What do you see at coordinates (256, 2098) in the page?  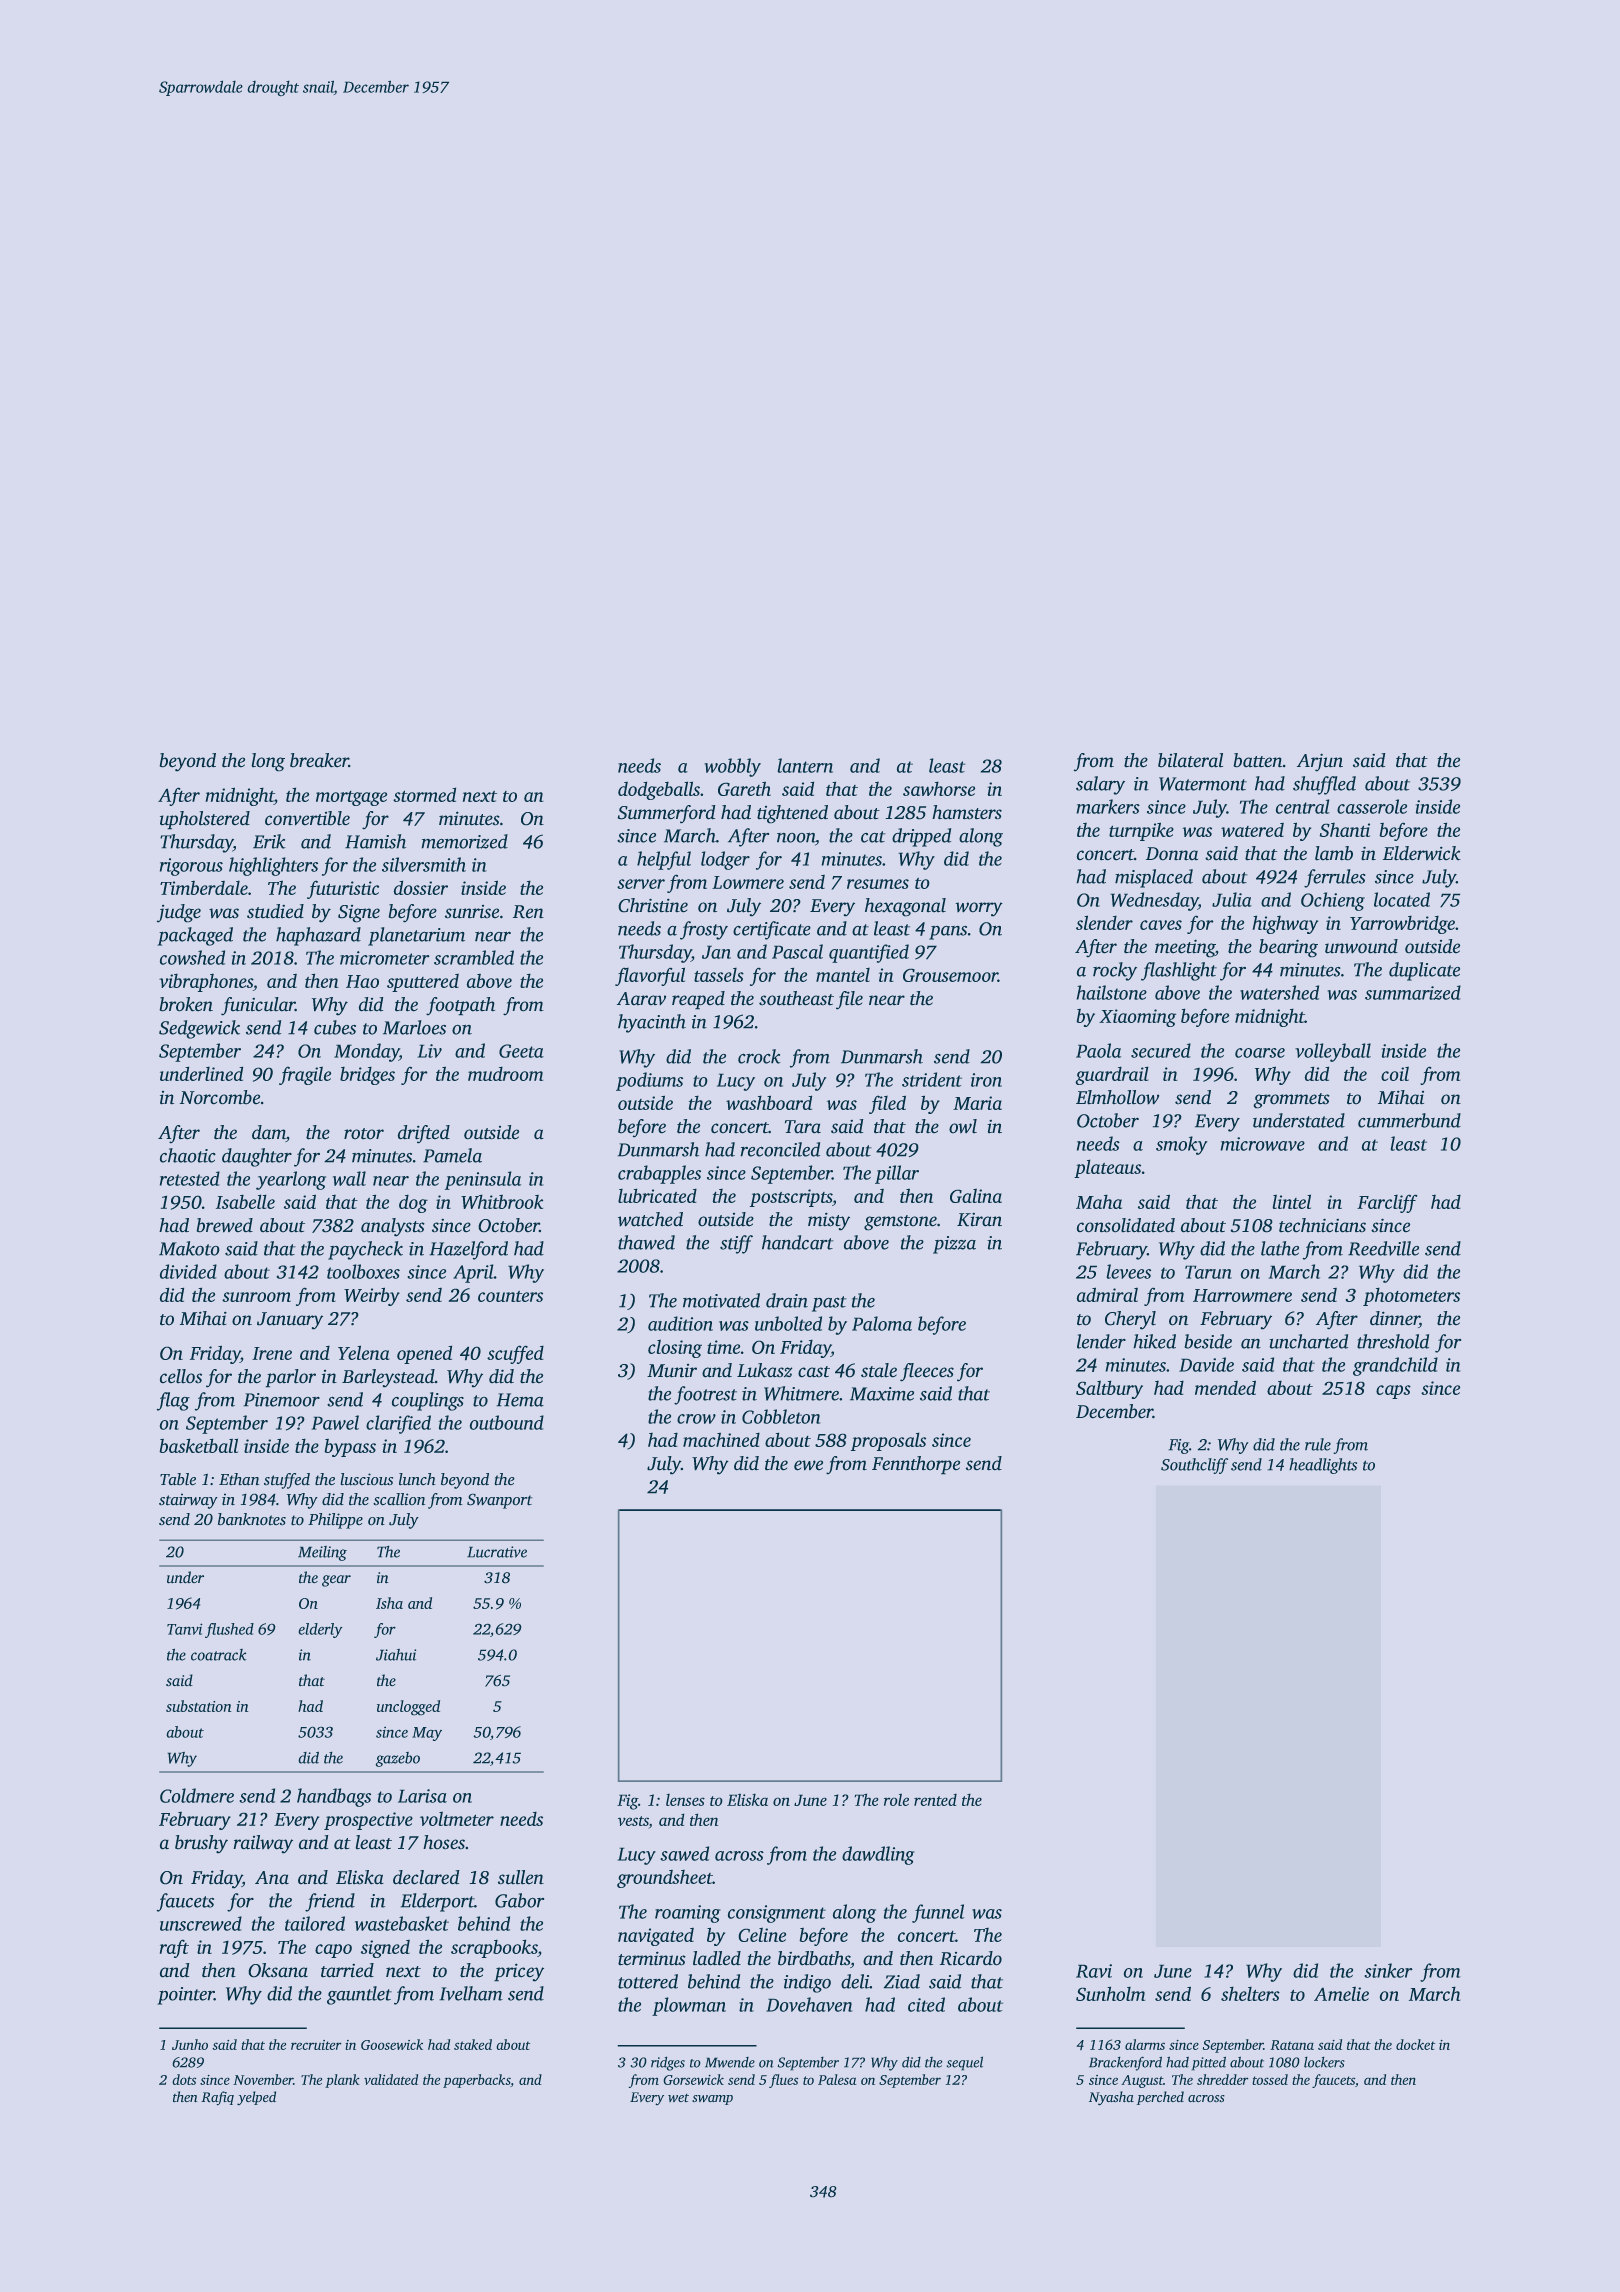 I see `yelped` at bounding box center [256, 2098].
